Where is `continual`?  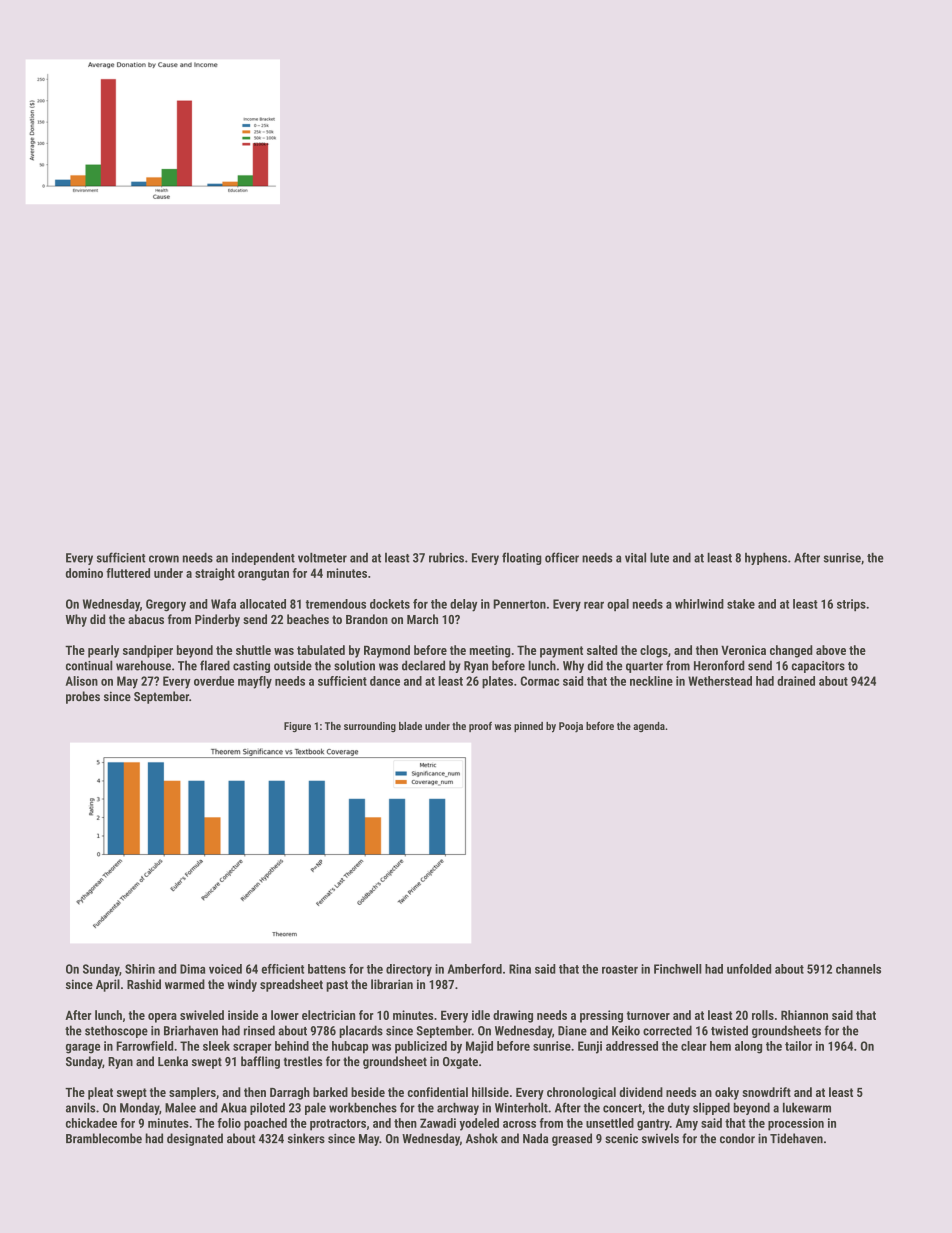
continual is located at coordinates (89, 665).
